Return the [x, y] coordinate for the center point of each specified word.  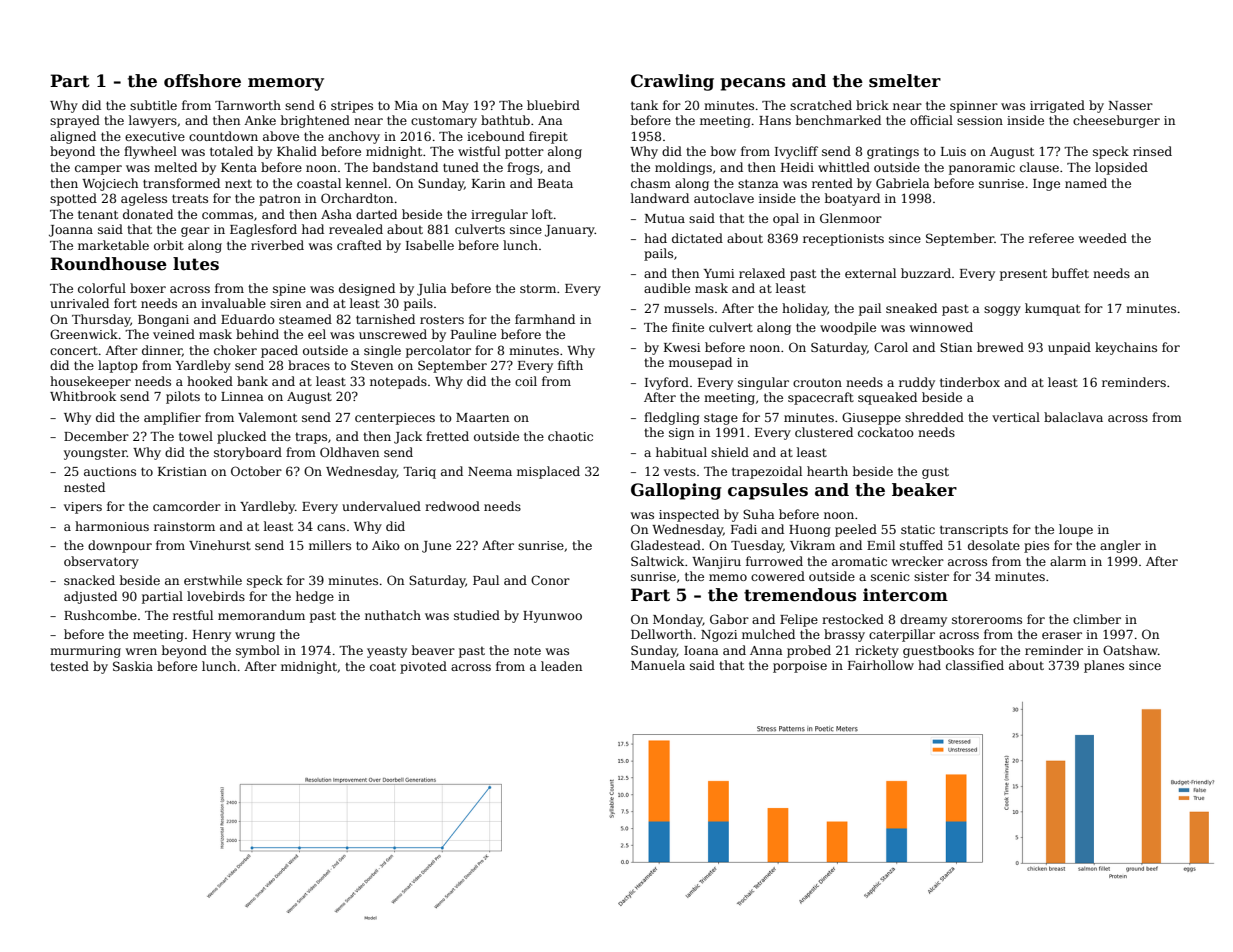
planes [1104, 666]
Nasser [1130, 105]
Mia [406, 105]
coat [383, 666]
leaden [561, 666]
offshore [202, 81]
